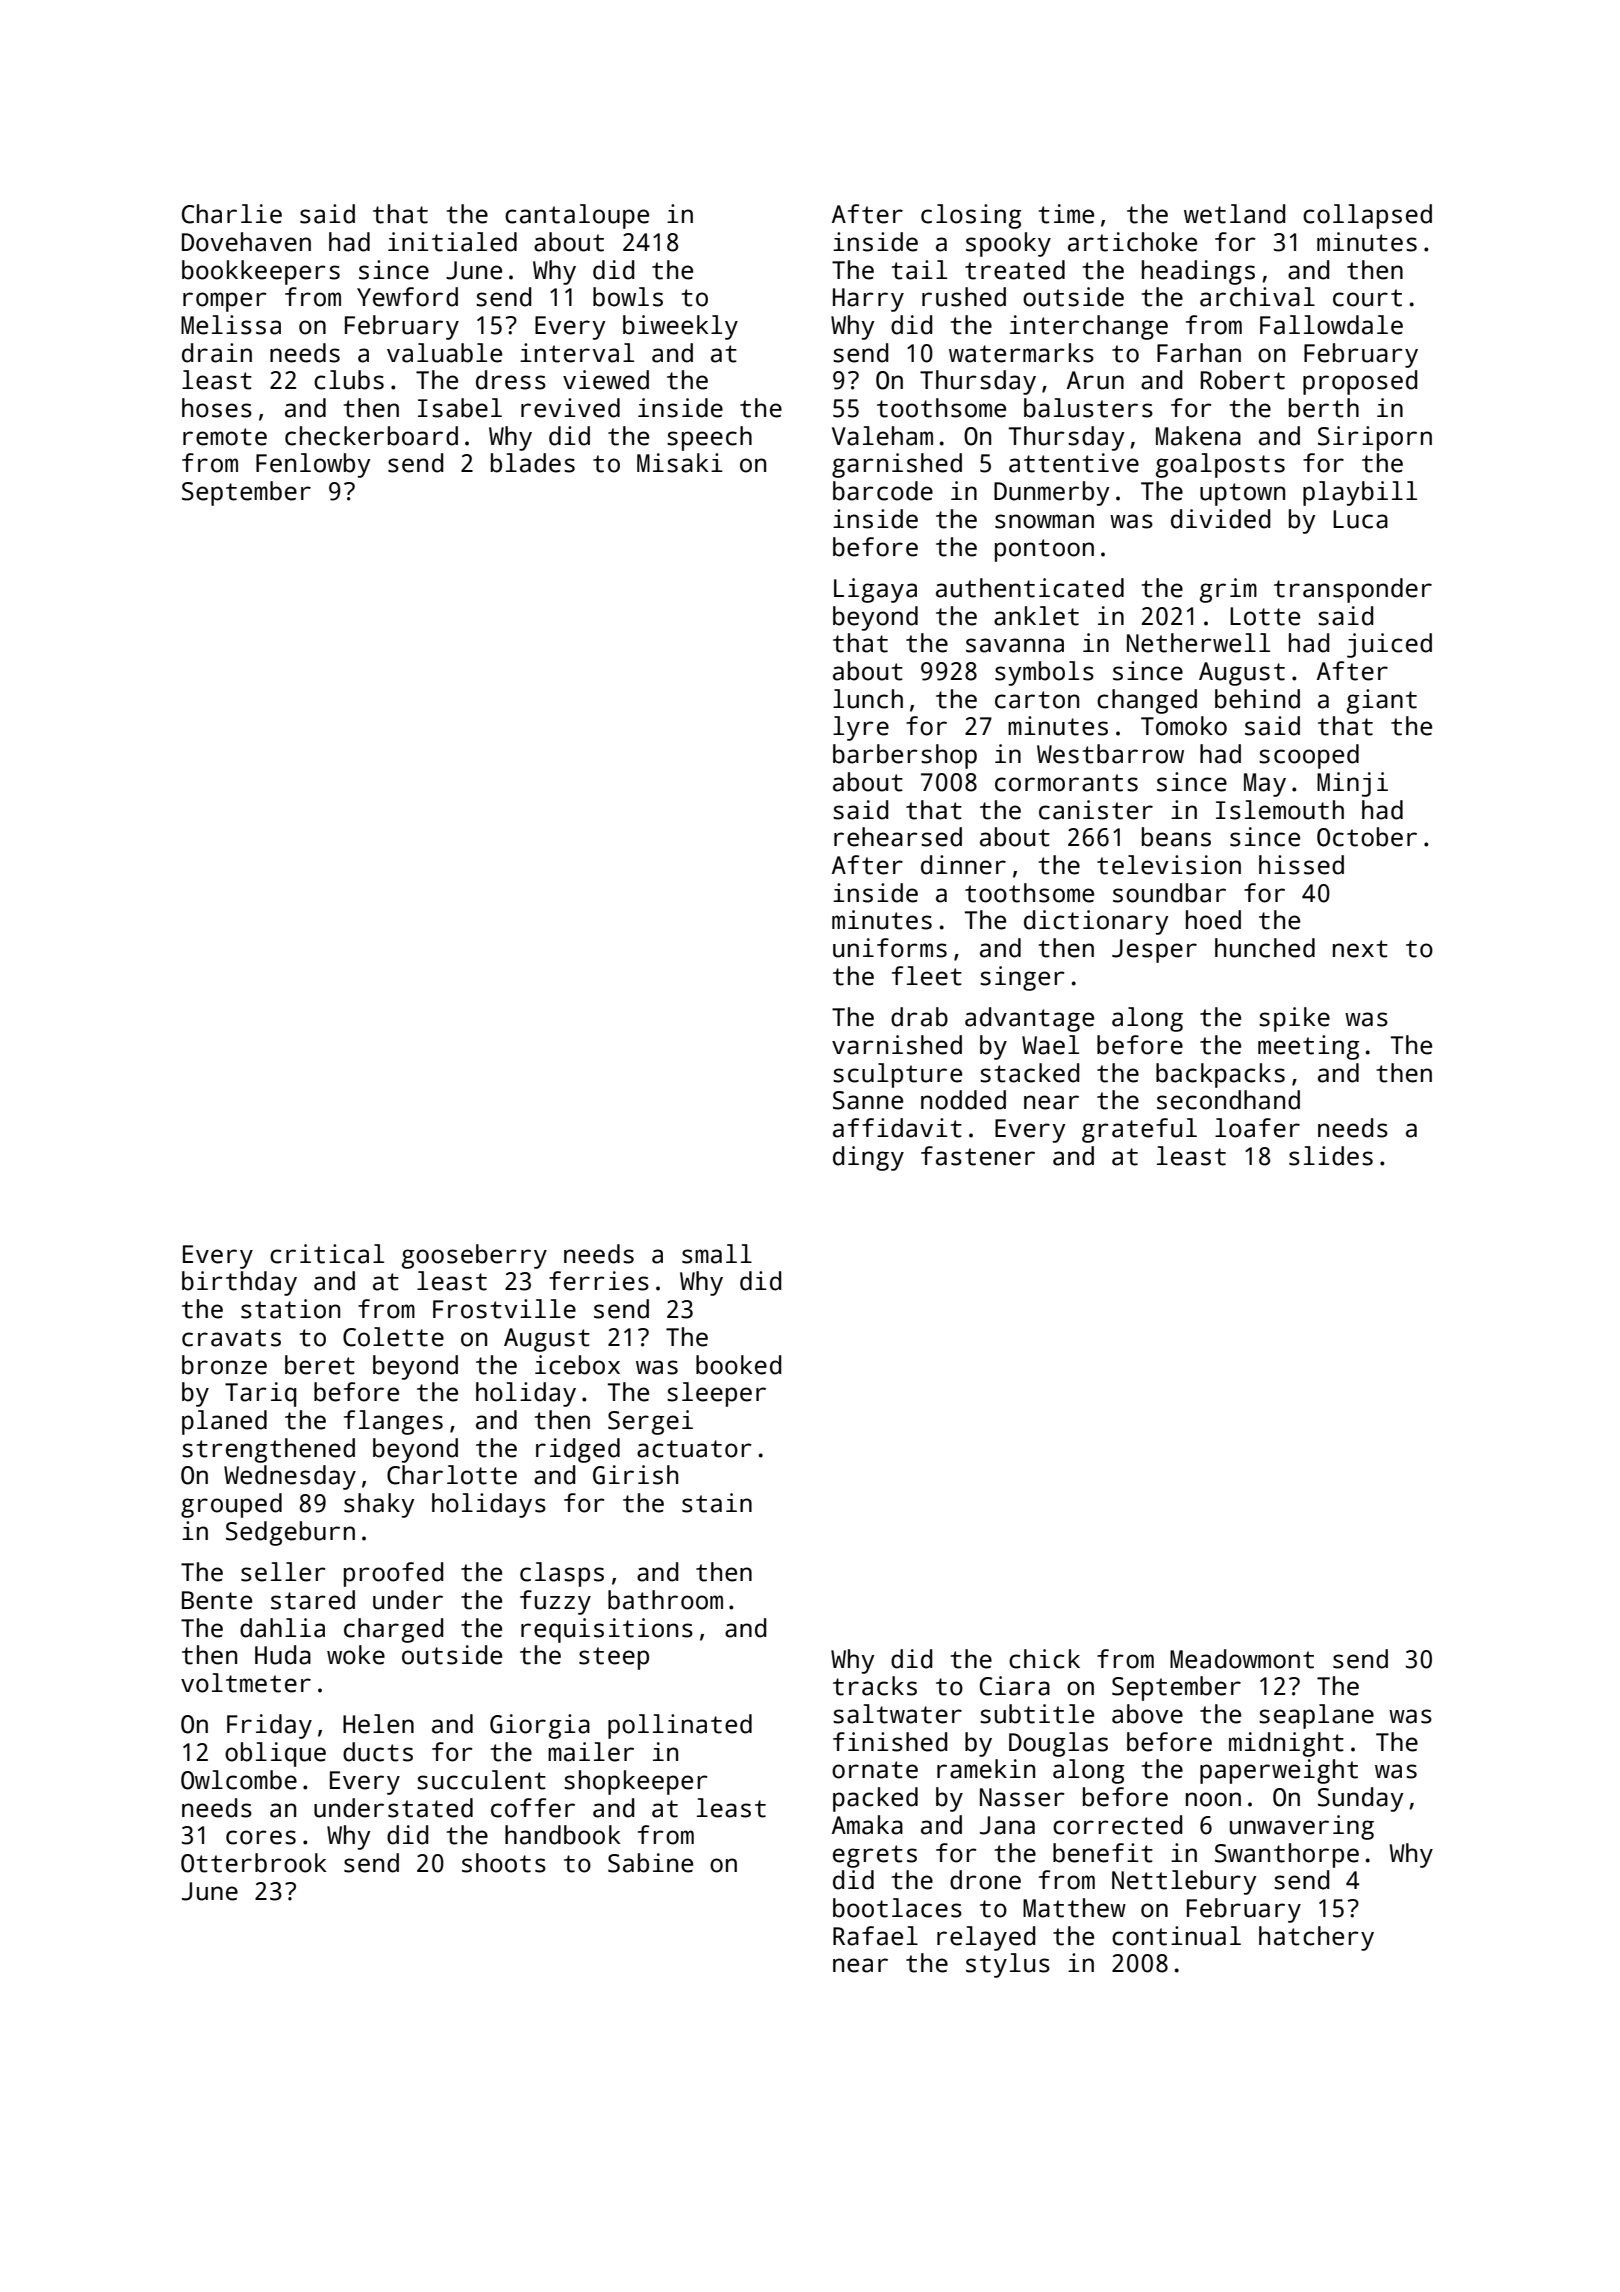  Describe the element at coordinates (313, 465) in the screenshot. I see `Fenlowby` at that location.
